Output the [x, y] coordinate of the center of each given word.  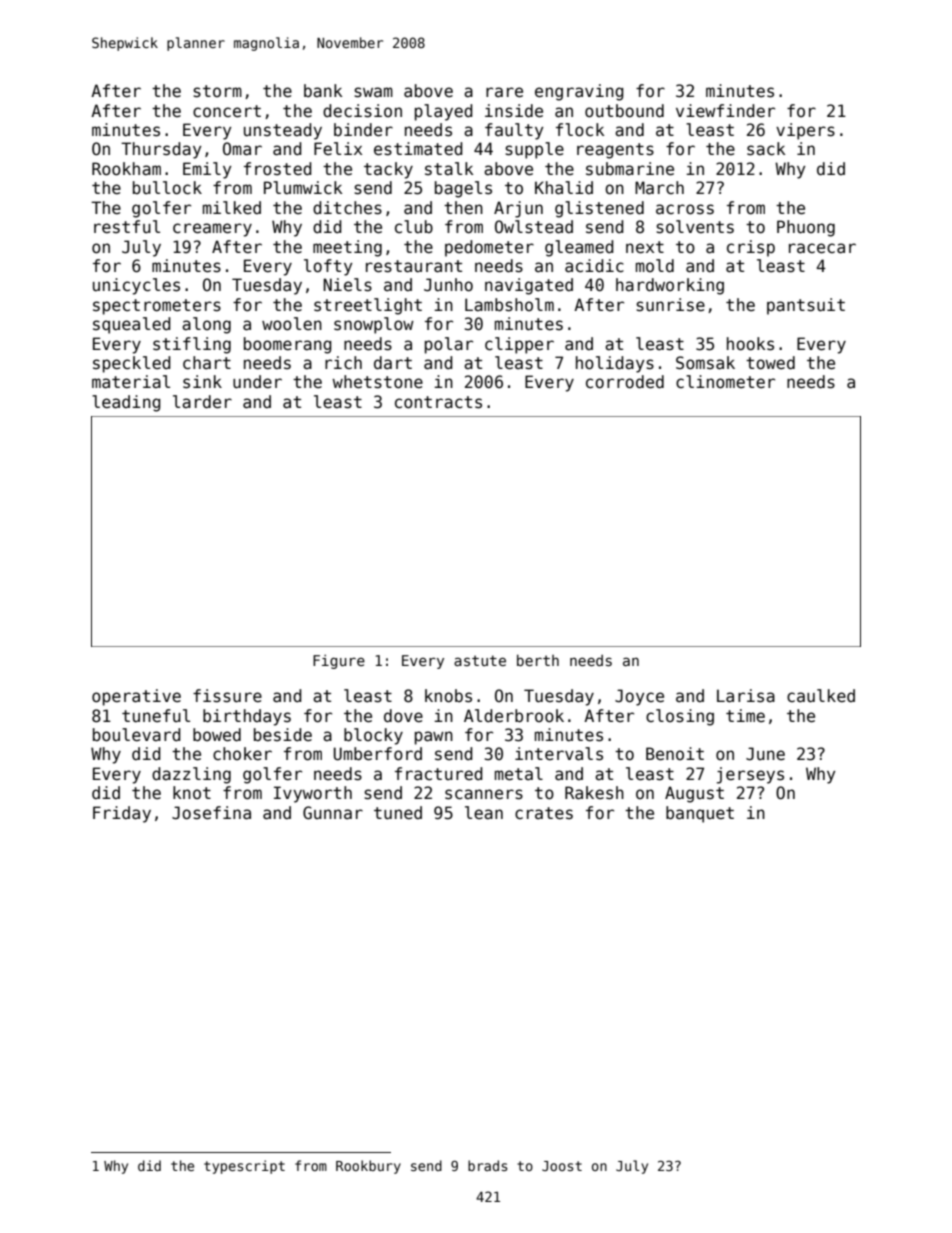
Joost [562, 1166]
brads [488, 1165]
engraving [579, 92]
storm [217, 91]
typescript [244, 1167]
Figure [339, 661]
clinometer [725, 382]
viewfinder [725, 111]
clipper [519, 345]
